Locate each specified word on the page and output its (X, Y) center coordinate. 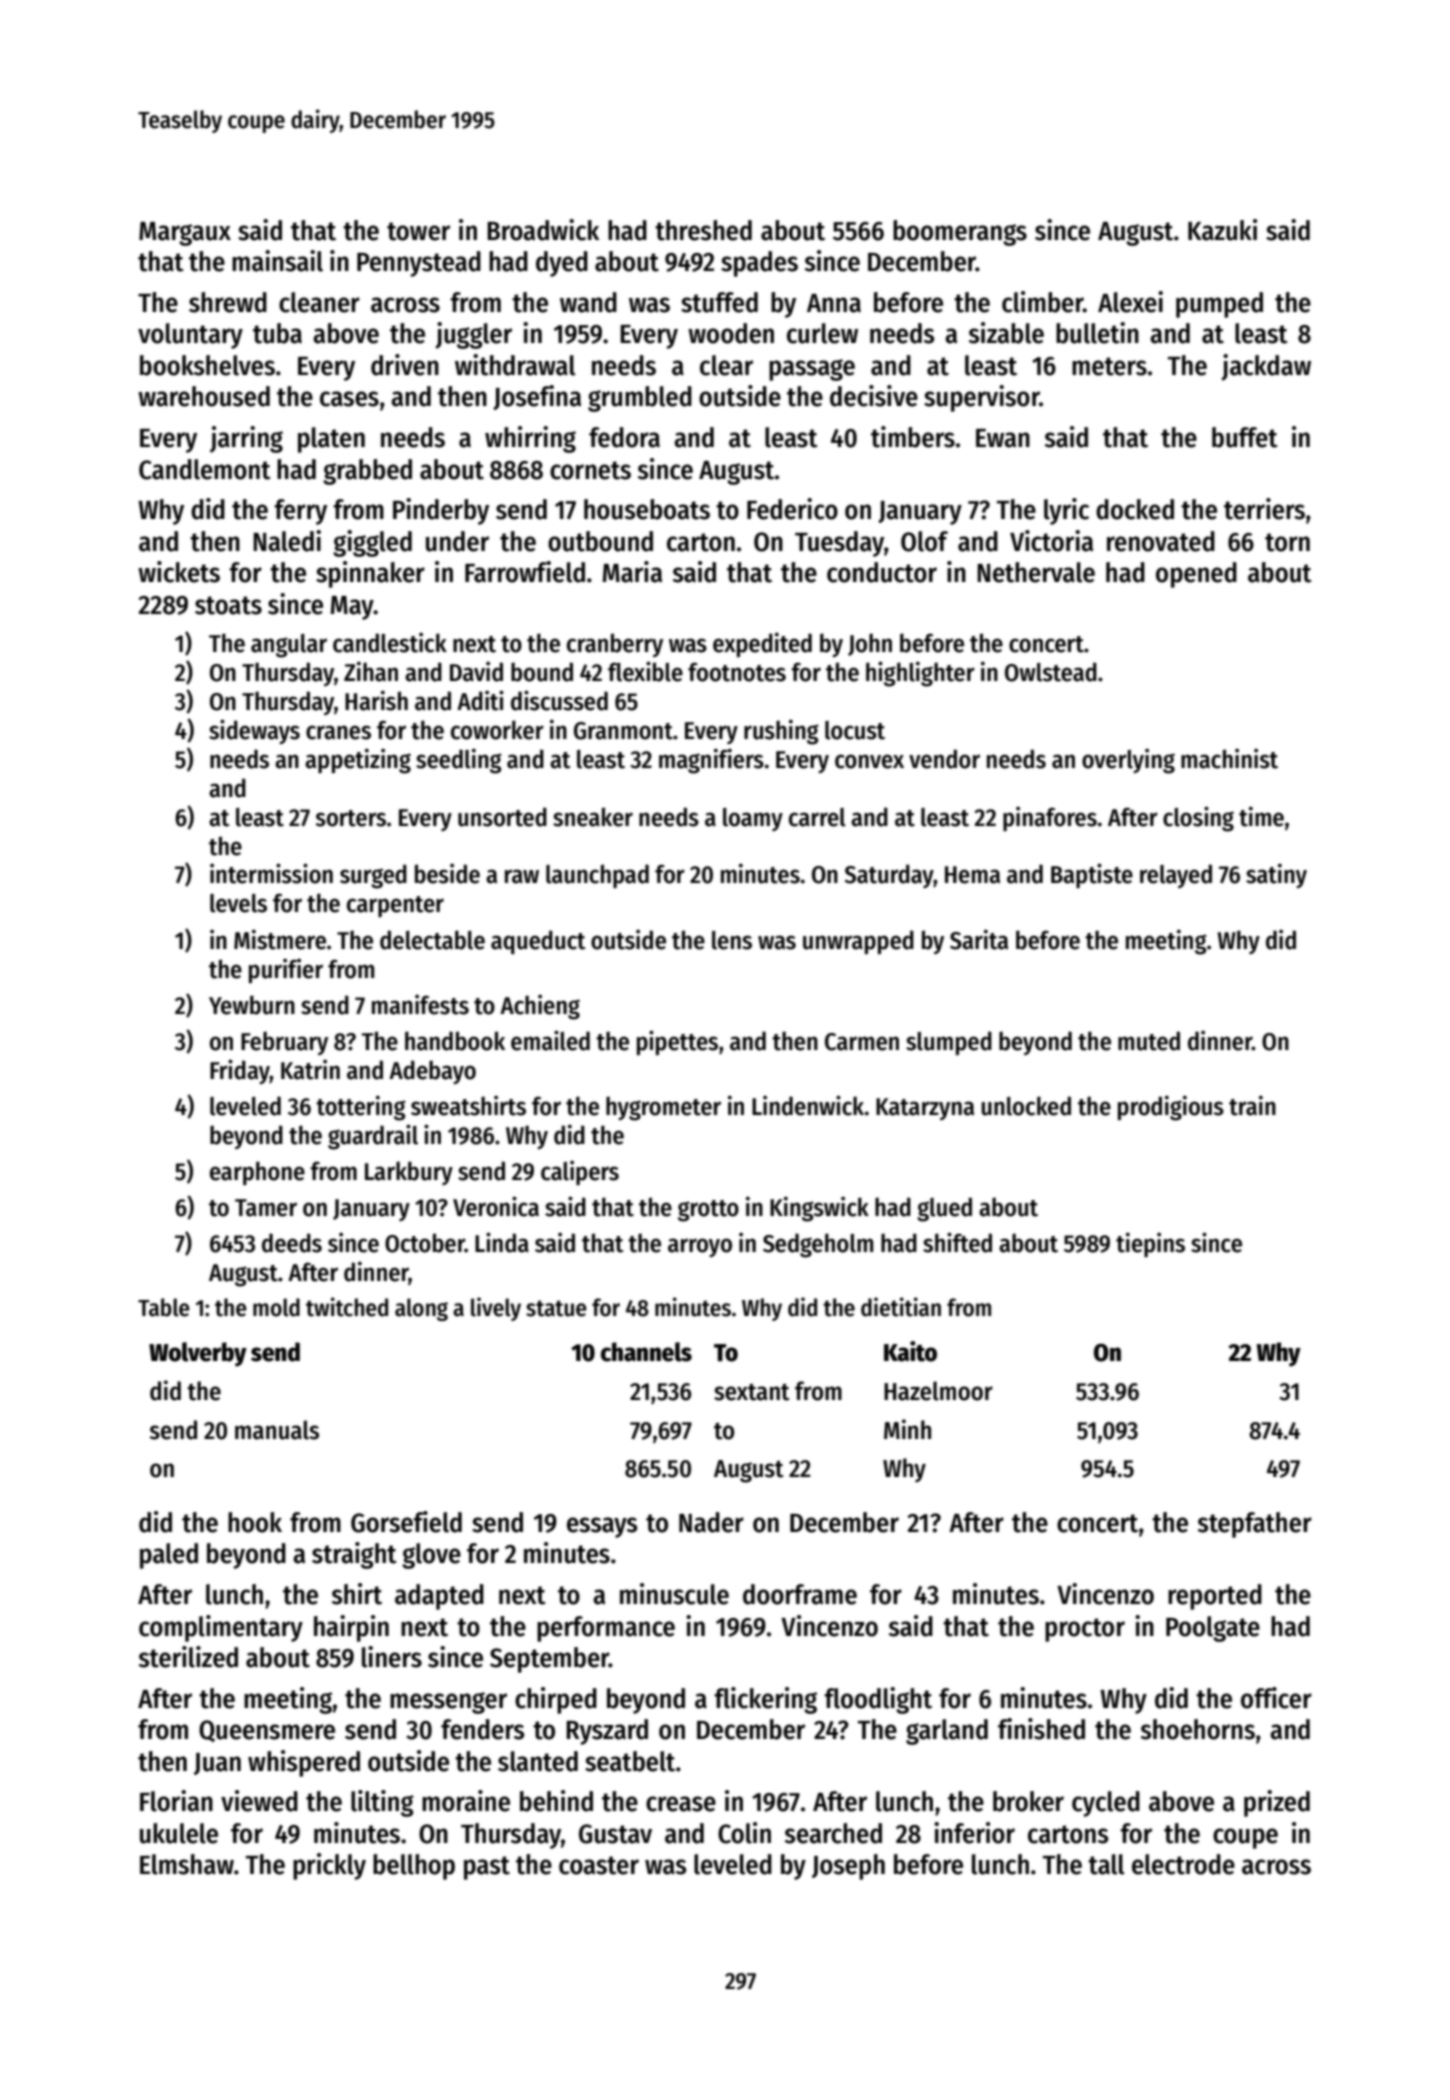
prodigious (1171, 1108)
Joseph (848, 1867)
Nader (711, 1522)
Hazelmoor (938, 1391)
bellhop (414, 1867)
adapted (439, 1597)
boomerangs (960, 233)
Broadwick (543, 230)
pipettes (677, 1042)
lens (732, 940)
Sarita (979, 939)
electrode (1183, 1864)
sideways (254, 731)
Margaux (185, 234)
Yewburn (252, 1005)
